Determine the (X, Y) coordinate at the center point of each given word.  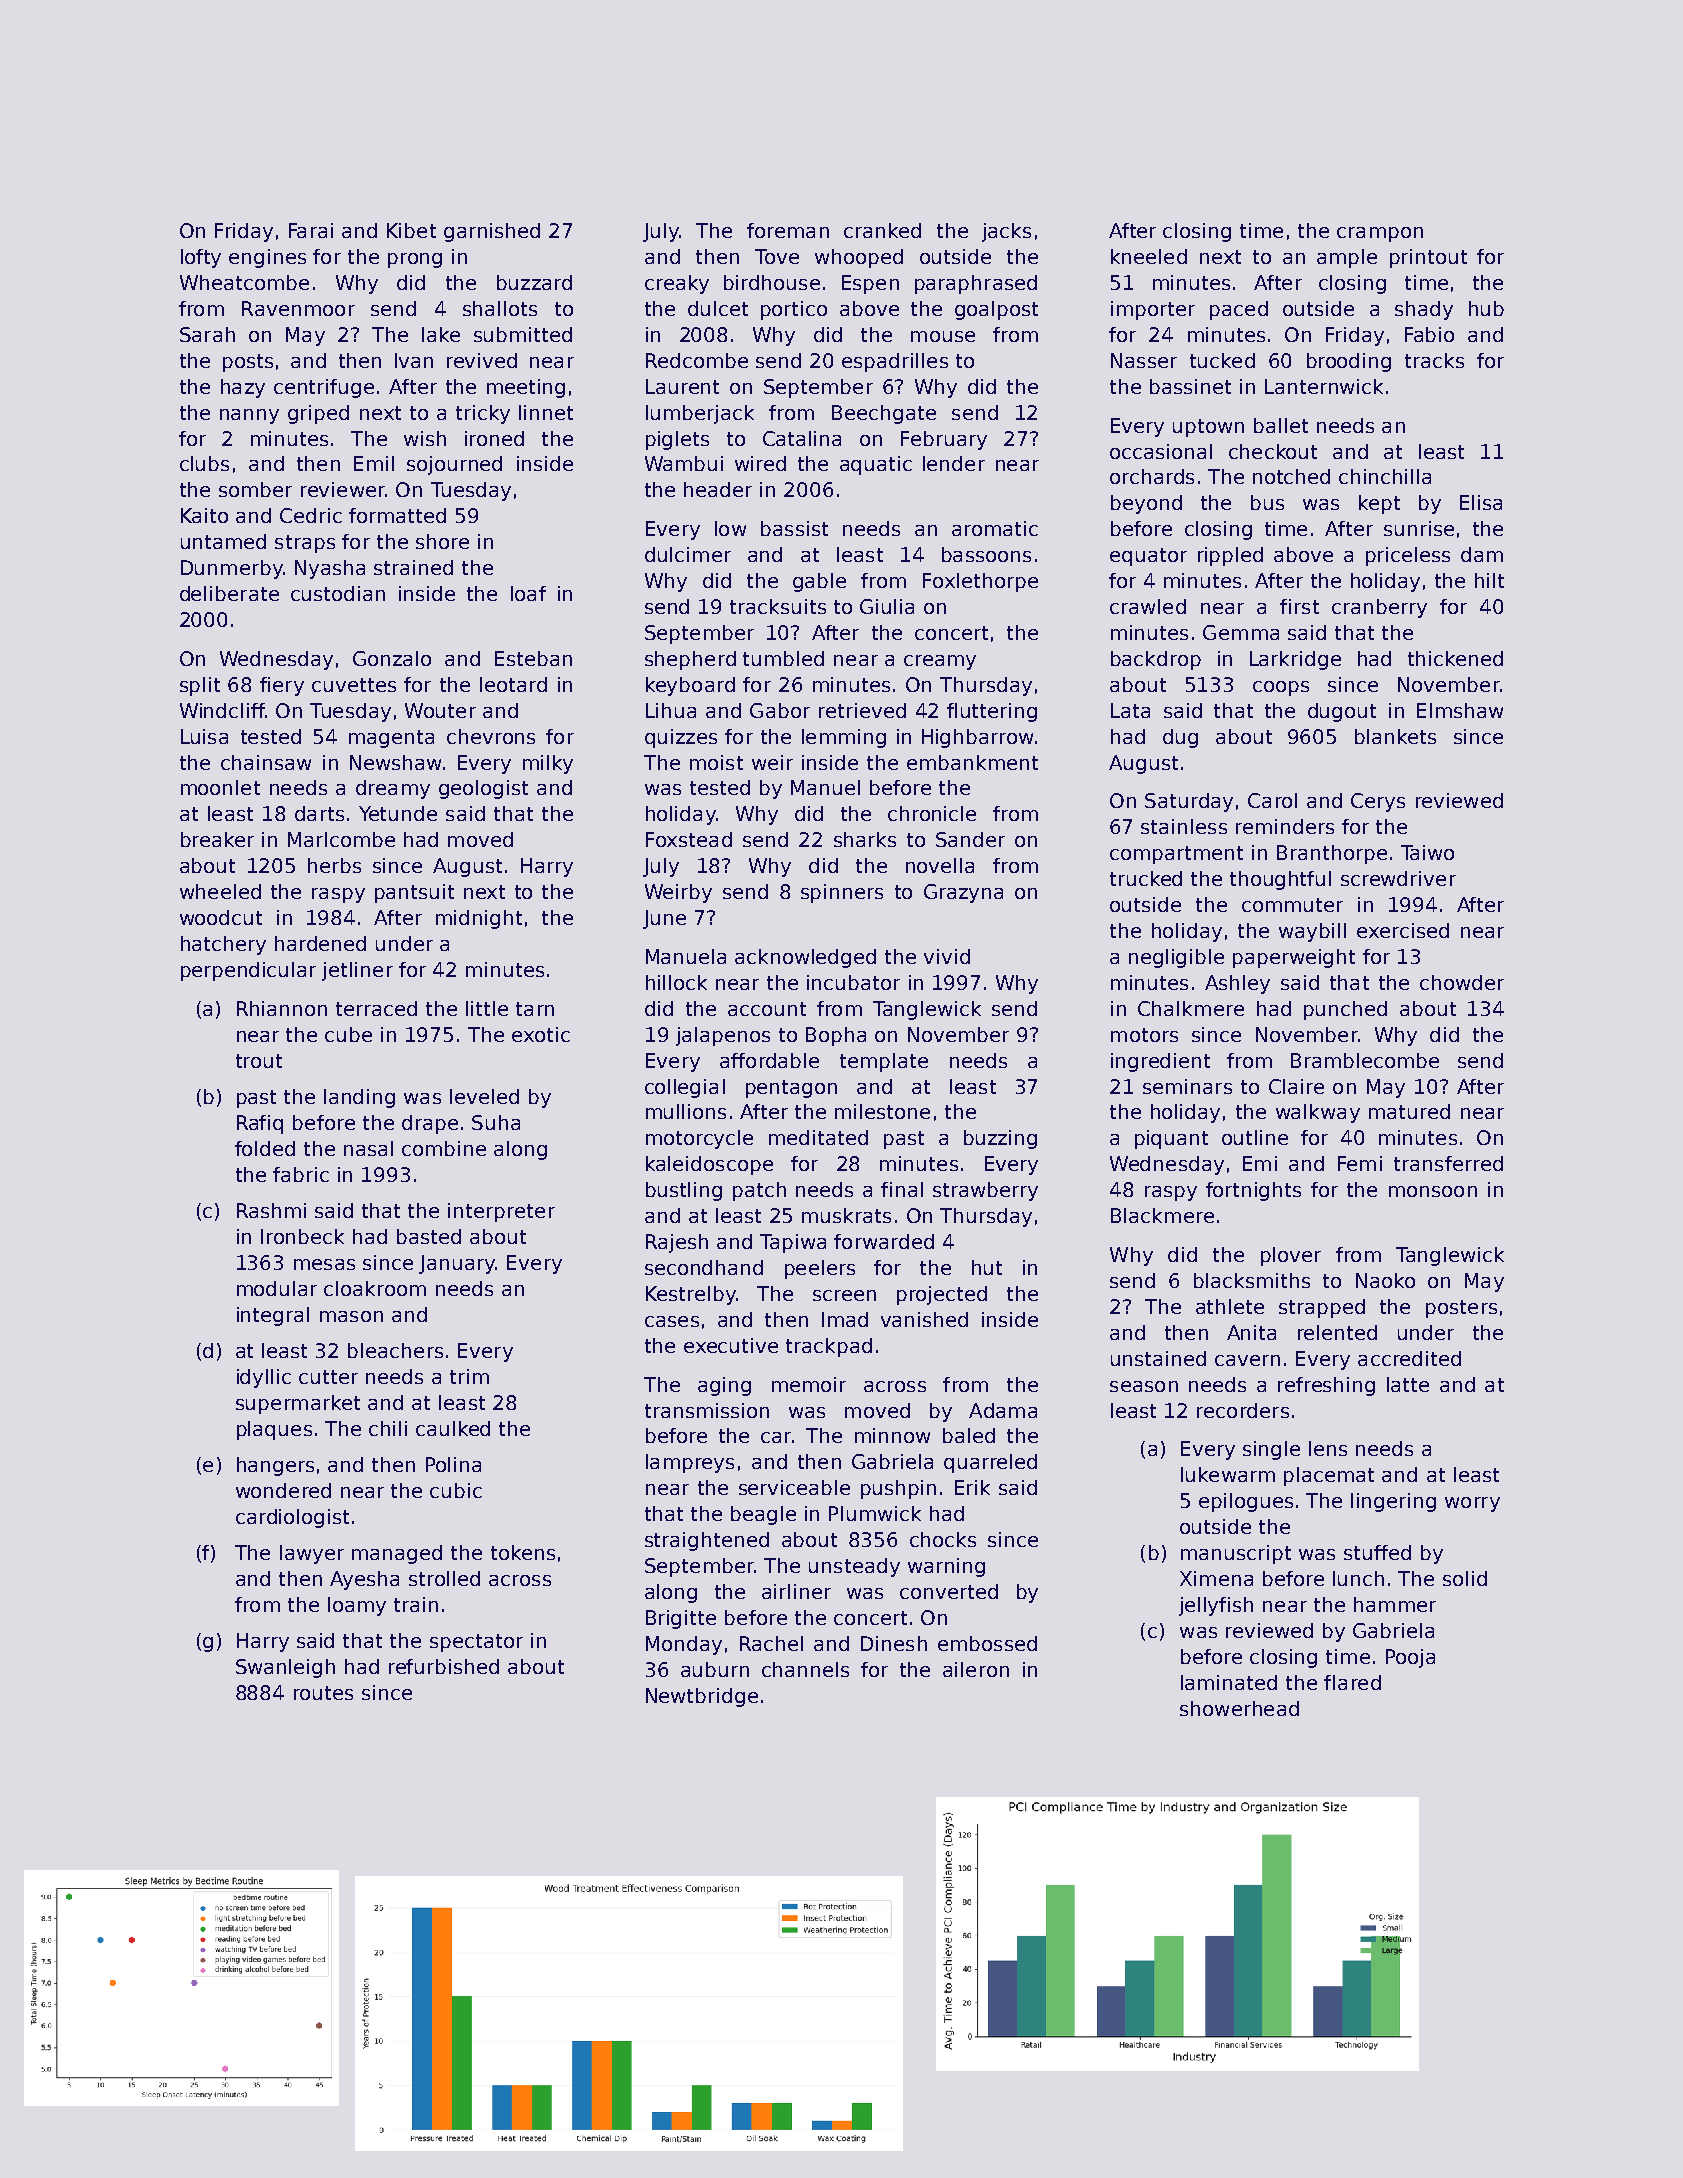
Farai (311, 230)
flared (1352, 1682)
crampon (1380, 234)
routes (323, 1693)
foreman (788, 230)
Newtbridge (702, 1697)
